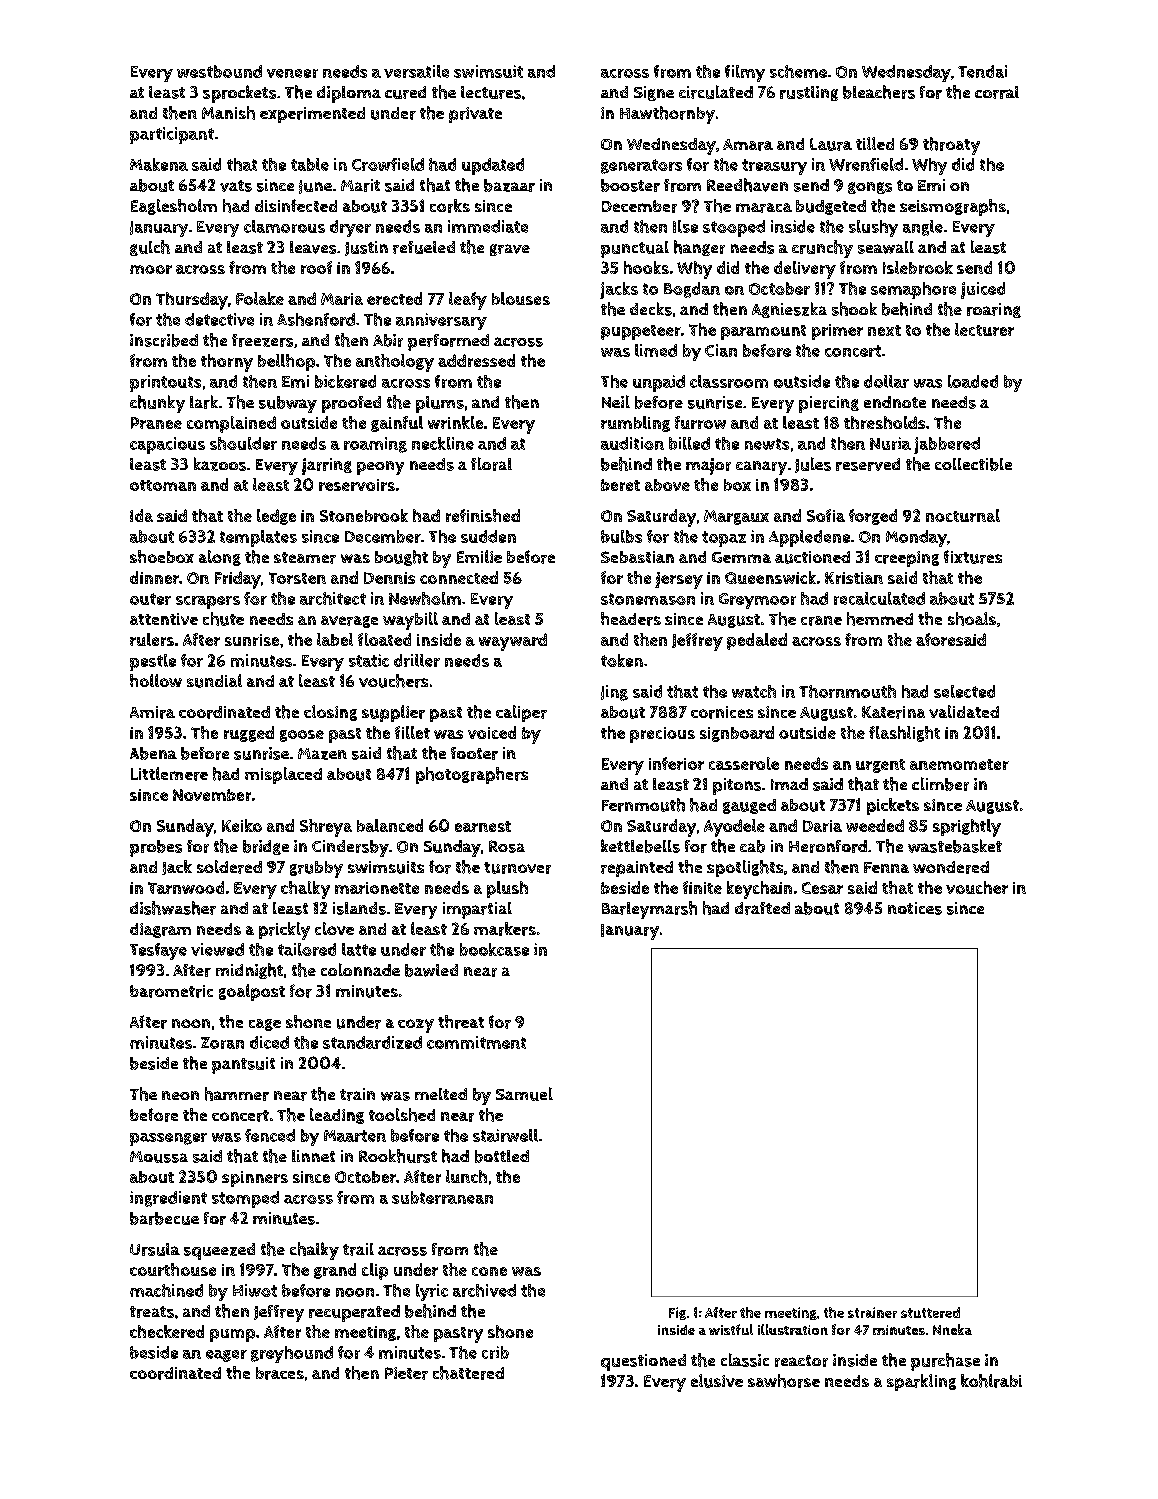  Describe the element at coordinates (416, 71) in the screenshot. I see `versatile` at that location.
